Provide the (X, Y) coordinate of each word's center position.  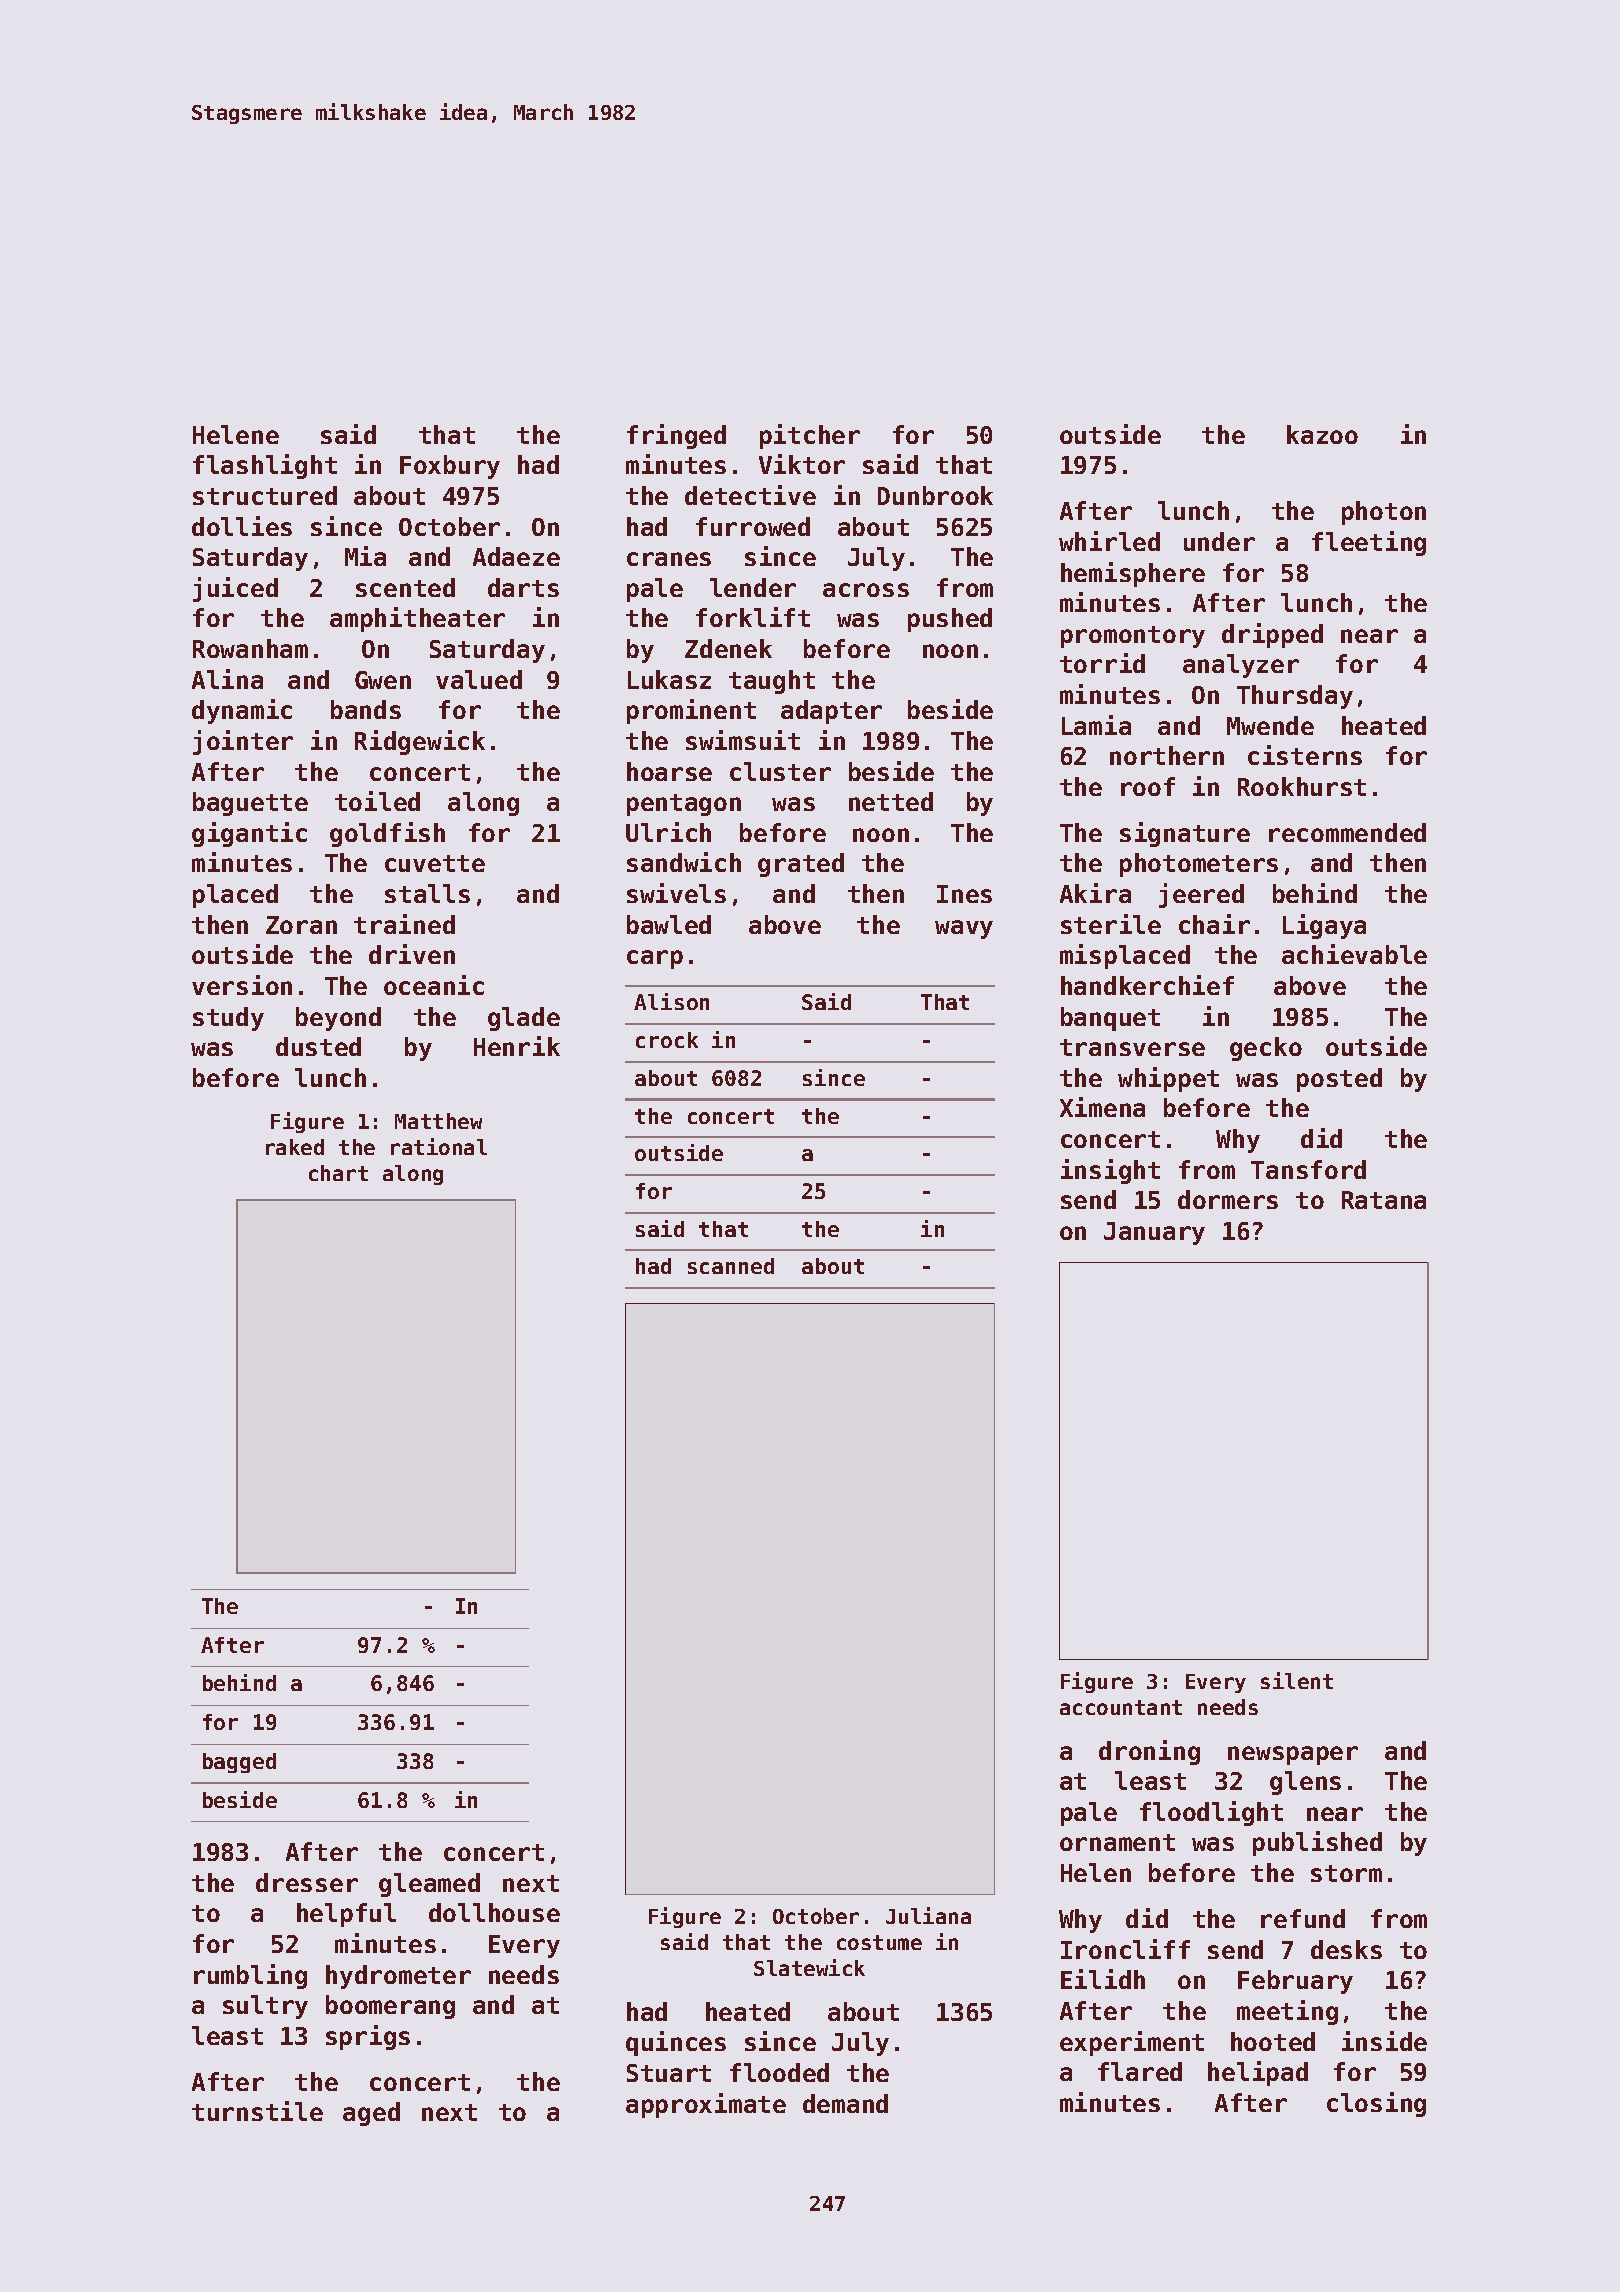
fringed (676, 436)
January (1154, 1233)
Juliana (928, 1915)
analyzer (1241, 666)
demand (845, 2103)
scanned (731, 1266)
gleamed (429, 1885)
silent (1297, 1680)
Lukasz (669, 679)
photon (1384, 513)
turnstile (257, 2111)
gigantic (249, 834)
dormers (1228, 1199)
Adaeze (516, 556)
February (1295, 1982)
